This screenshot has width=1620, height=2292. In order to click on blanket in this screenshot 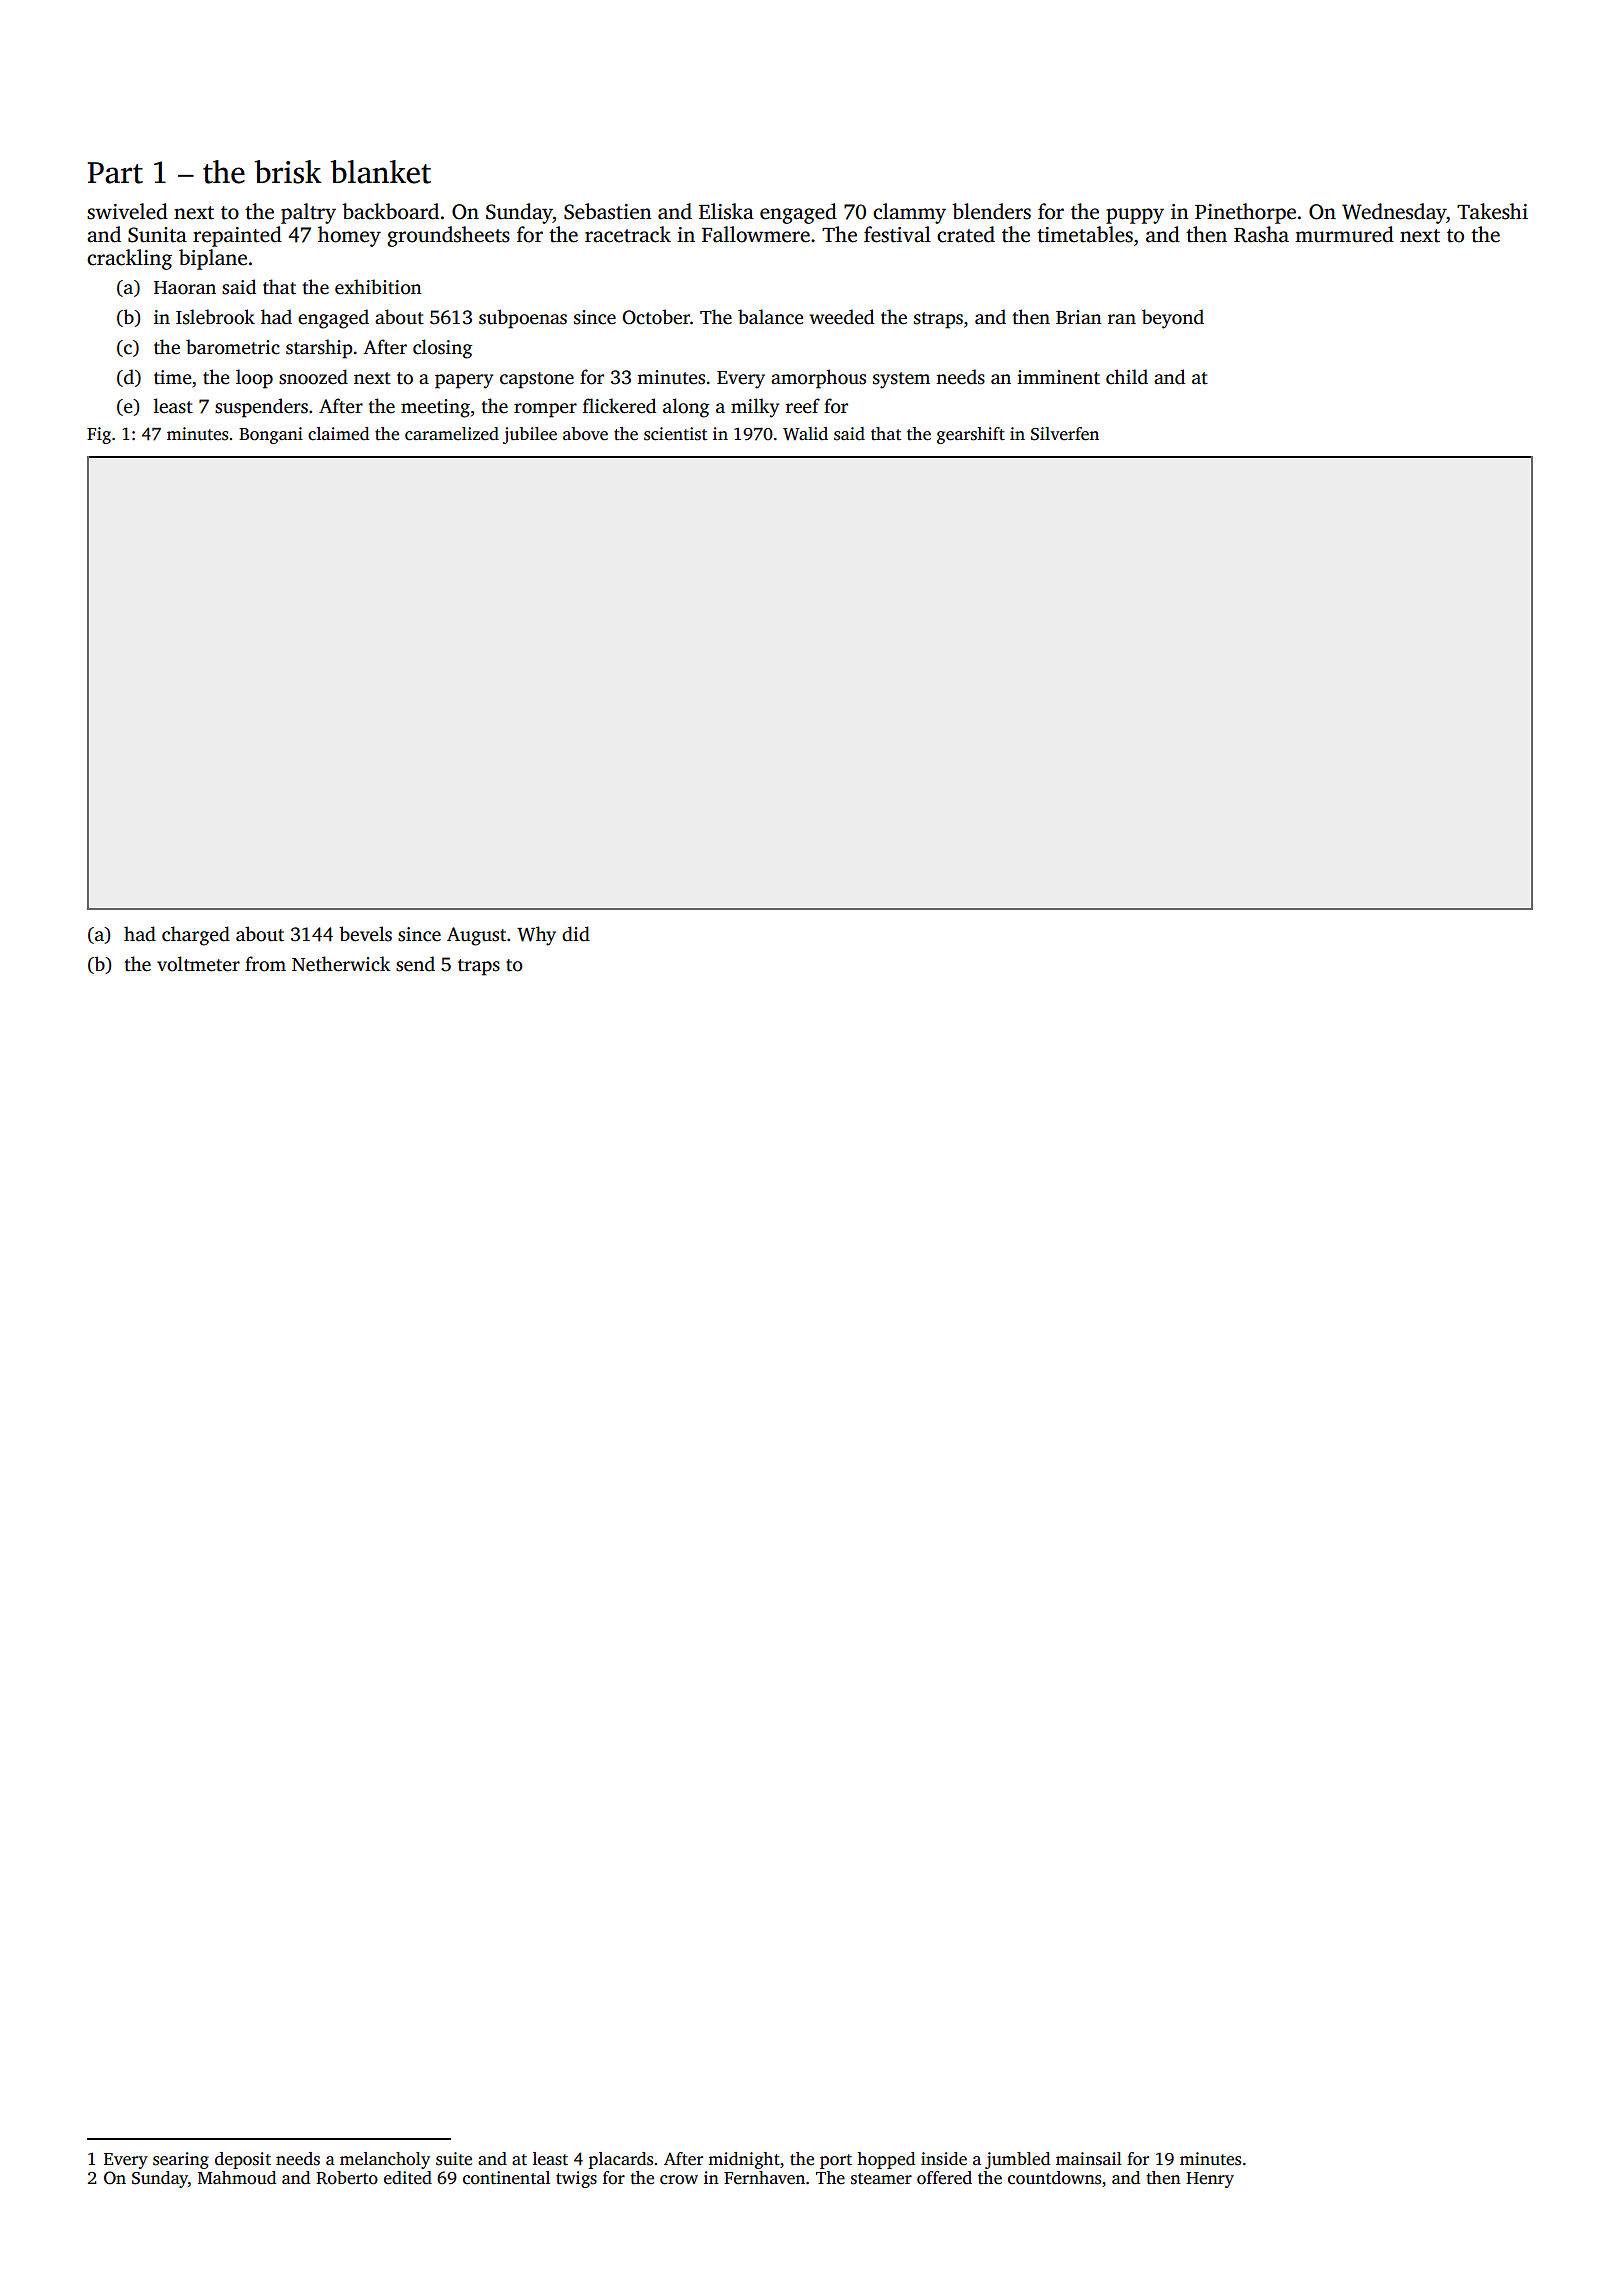, I will do `click(381, 172)`.
